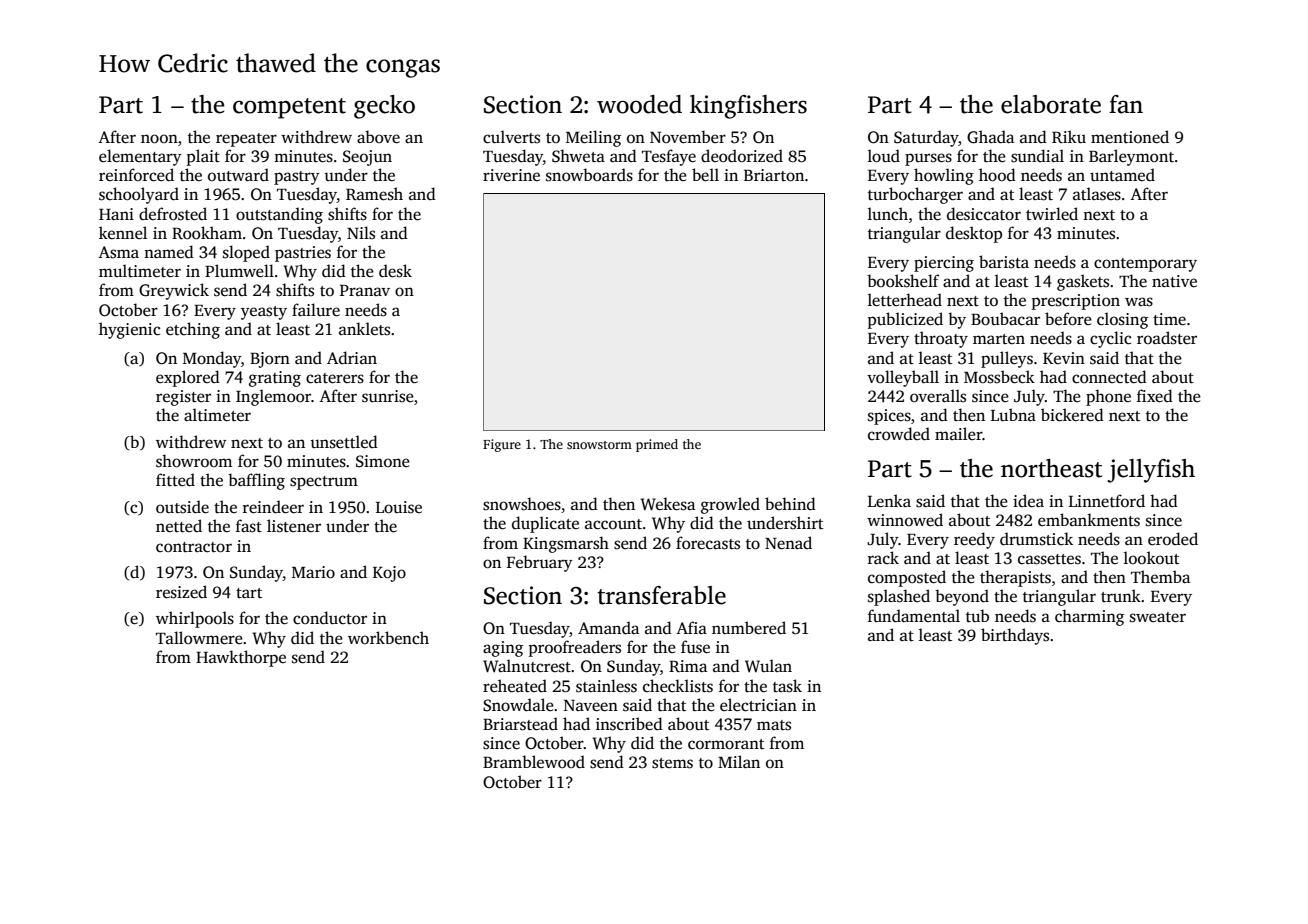 Image resolution: width=1308 pixels, height=924 pixels. Describe the element at coordinates (399, 507) in the screenshot. I see `Louise` at that location.
